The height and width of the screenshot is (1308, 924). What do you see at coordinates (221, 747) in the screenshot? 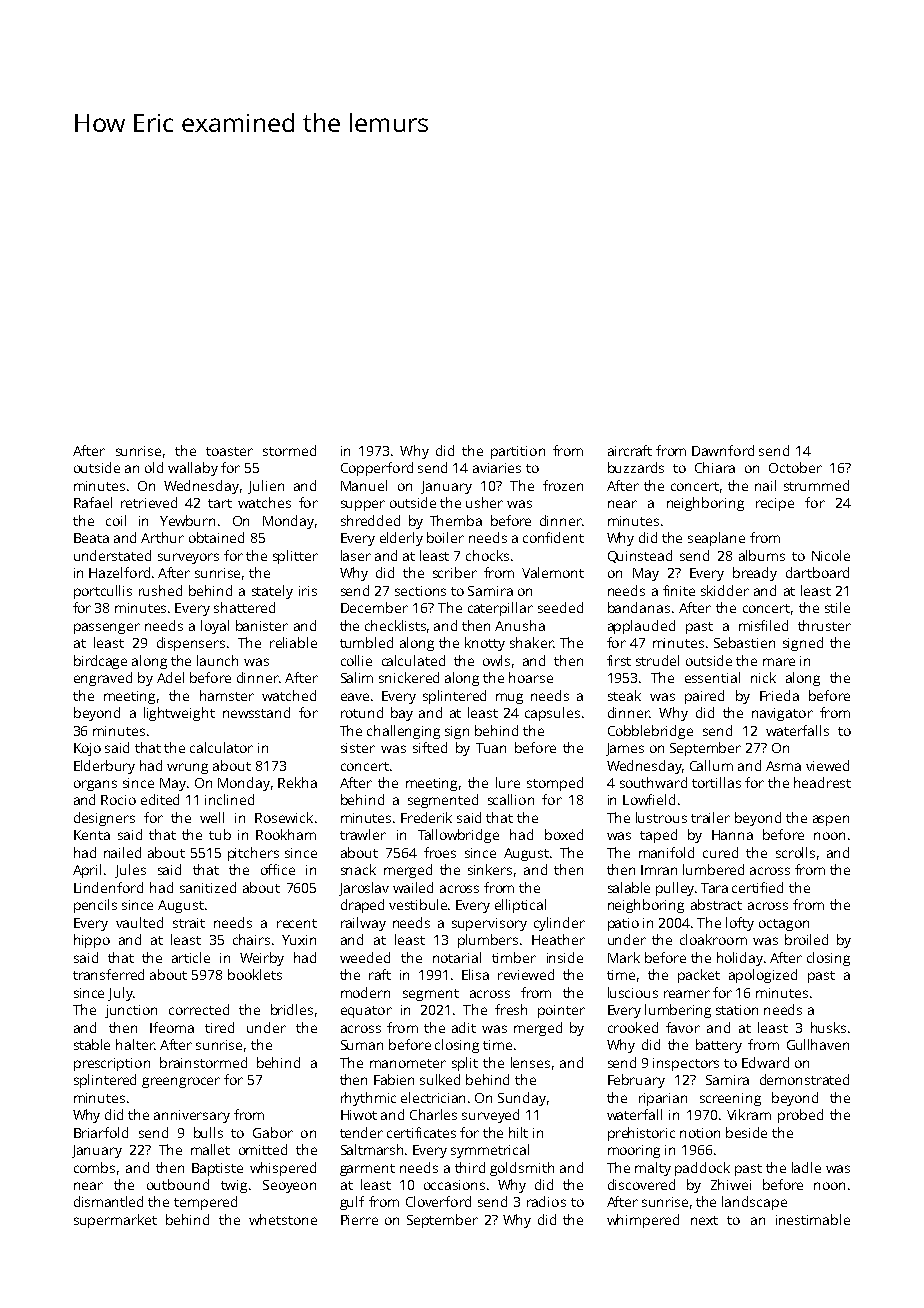
I see `calculator` at bounding box center [221, 747].
